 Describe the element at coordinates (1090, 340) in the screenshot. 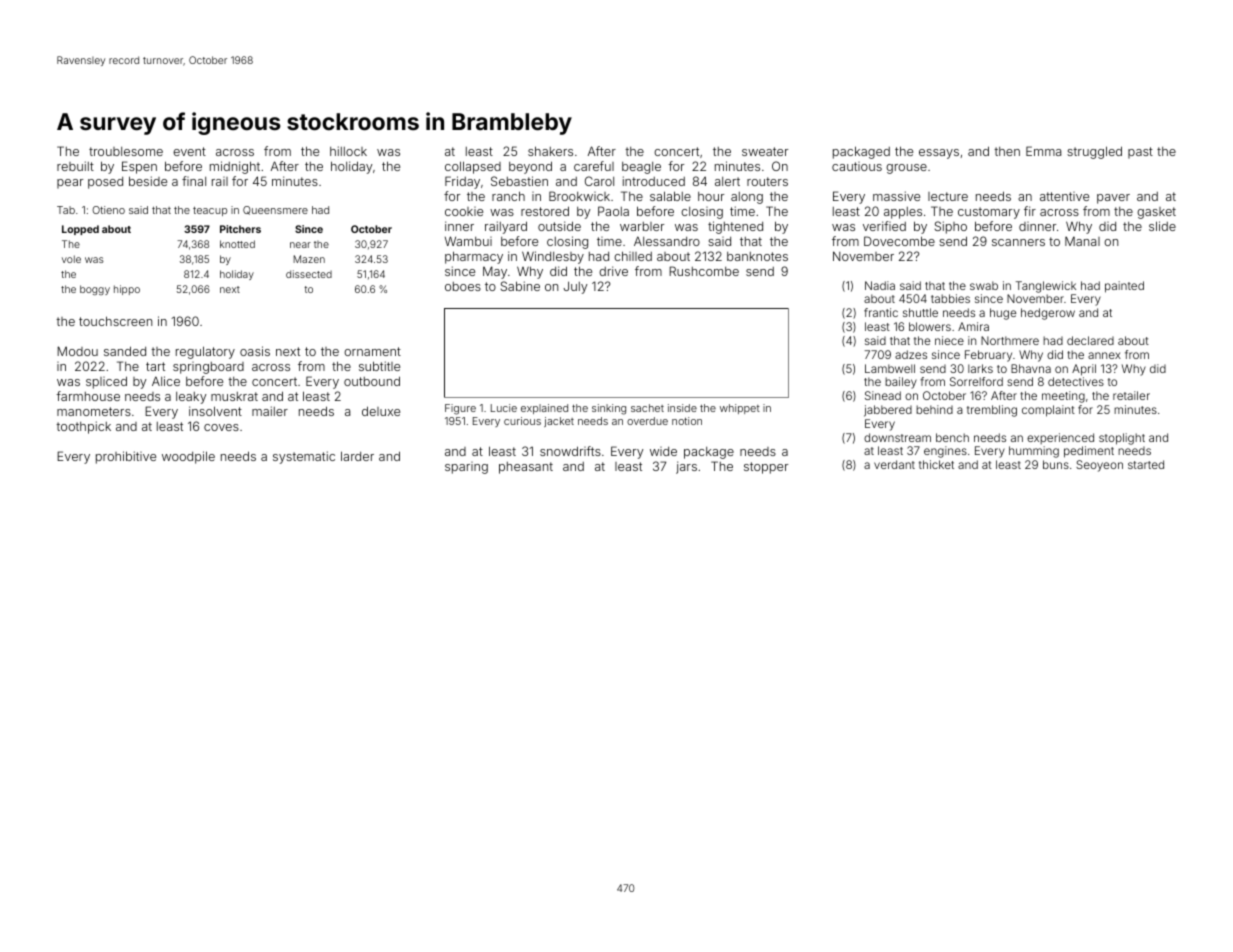

I see `declared` at that location.
